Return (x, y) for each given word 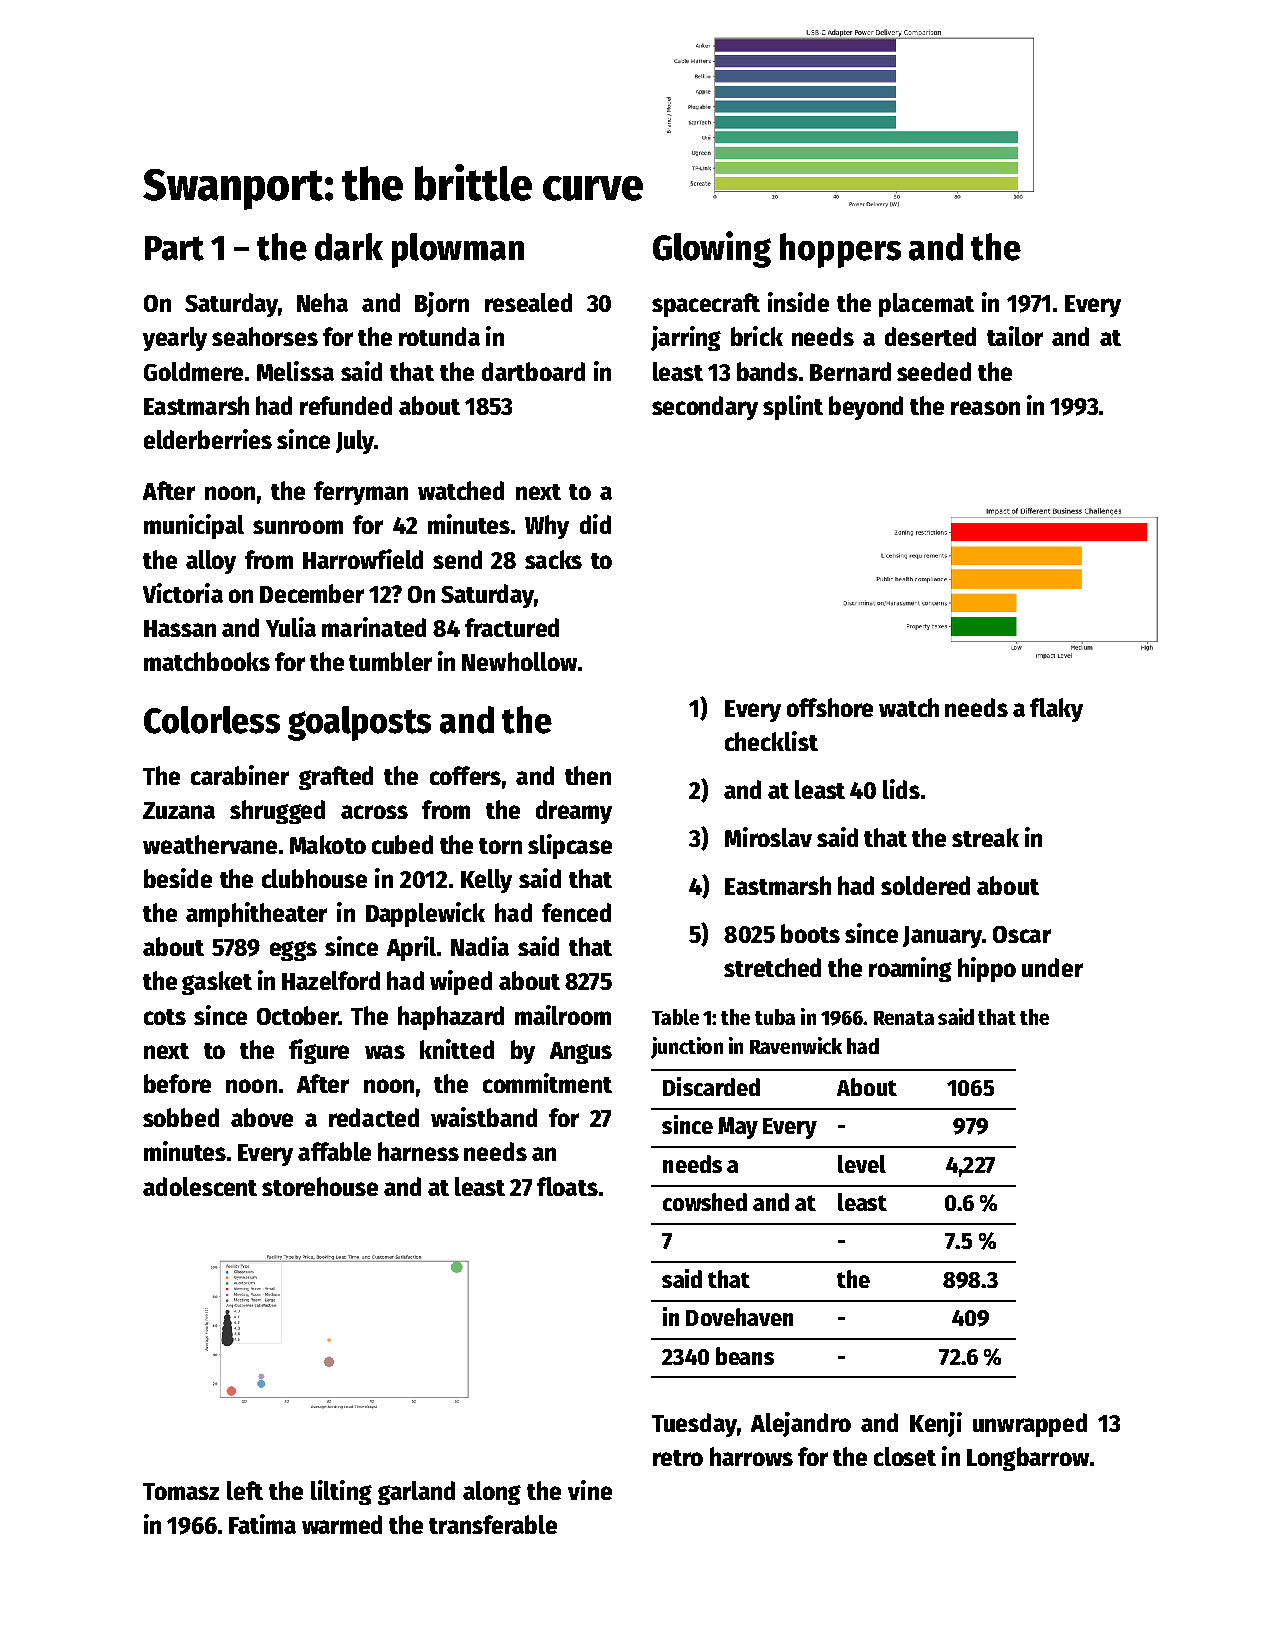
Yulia (291, 627)
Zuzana (179, 810)
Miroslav (768, 837)
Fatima (262, 1524)
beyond (866, 408)
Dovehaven (739, 1317)
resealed (528, 302)
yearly (175, 339)
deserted (930, 336)
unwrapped (1030, 1425)
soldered (925, 885)
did (595, 524)
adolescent (200, 1186)
